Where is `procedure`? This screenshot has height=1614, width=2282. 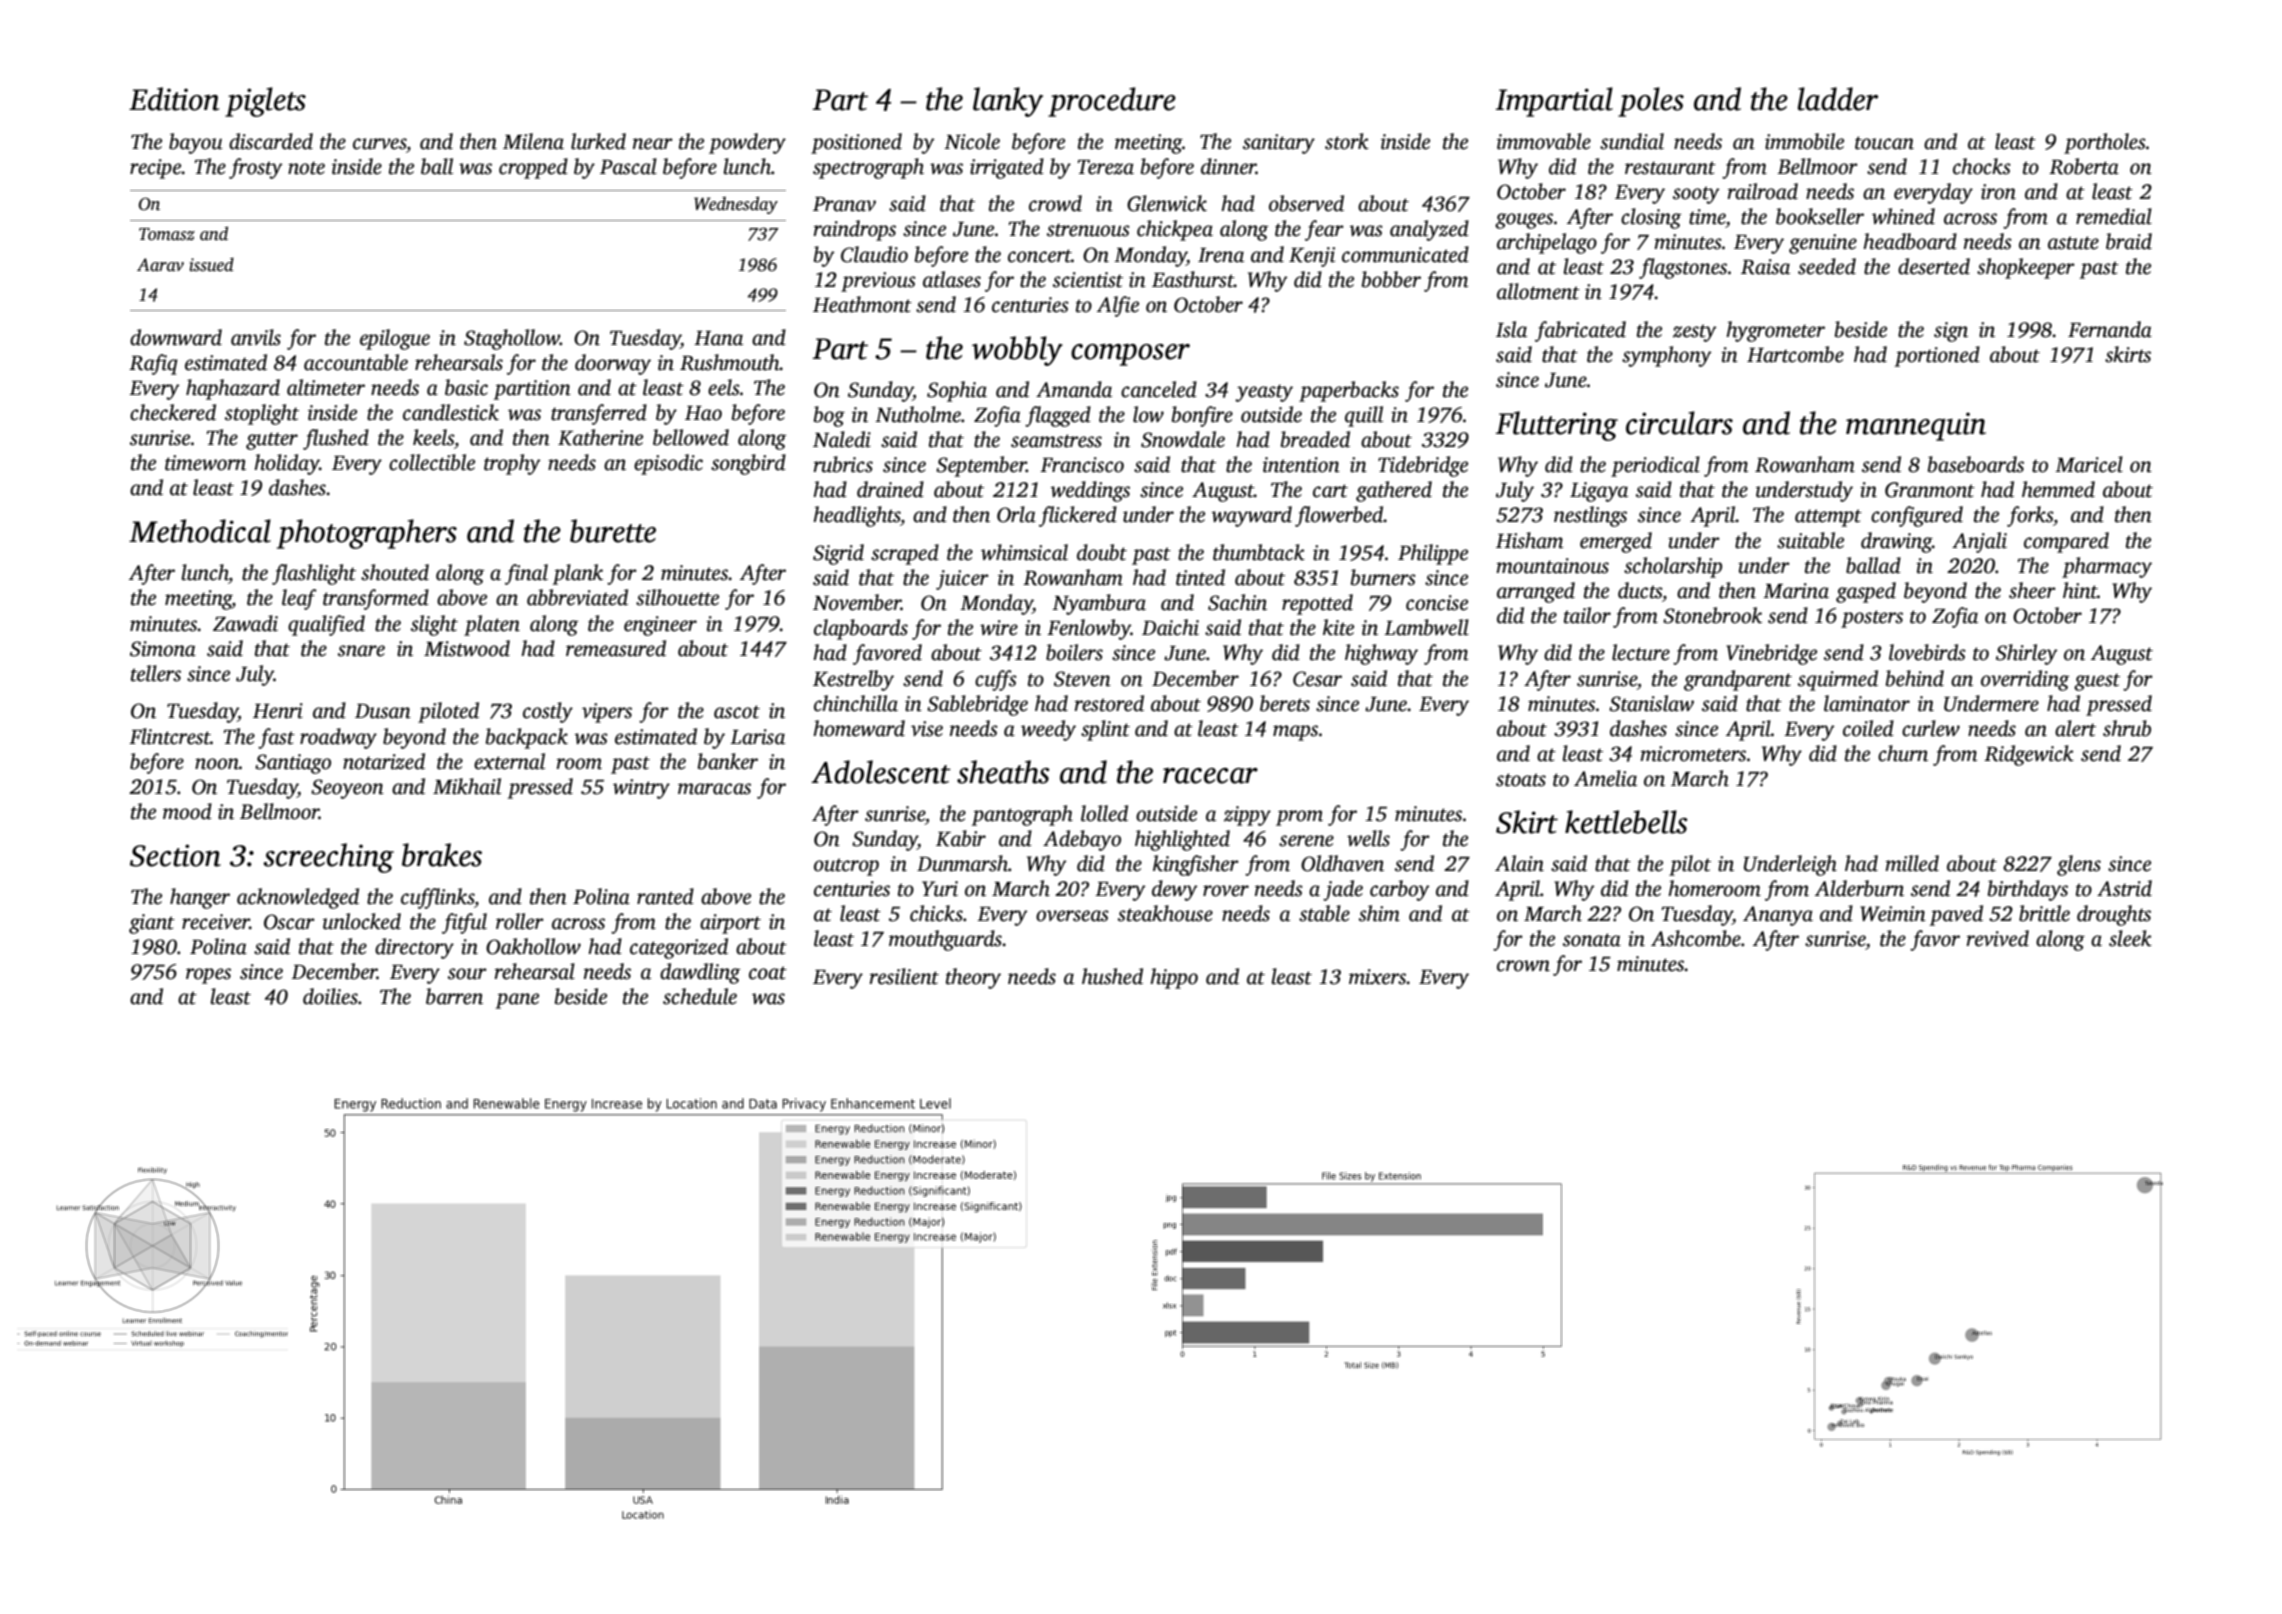
procedure is located at coordinates (1112, 102).
